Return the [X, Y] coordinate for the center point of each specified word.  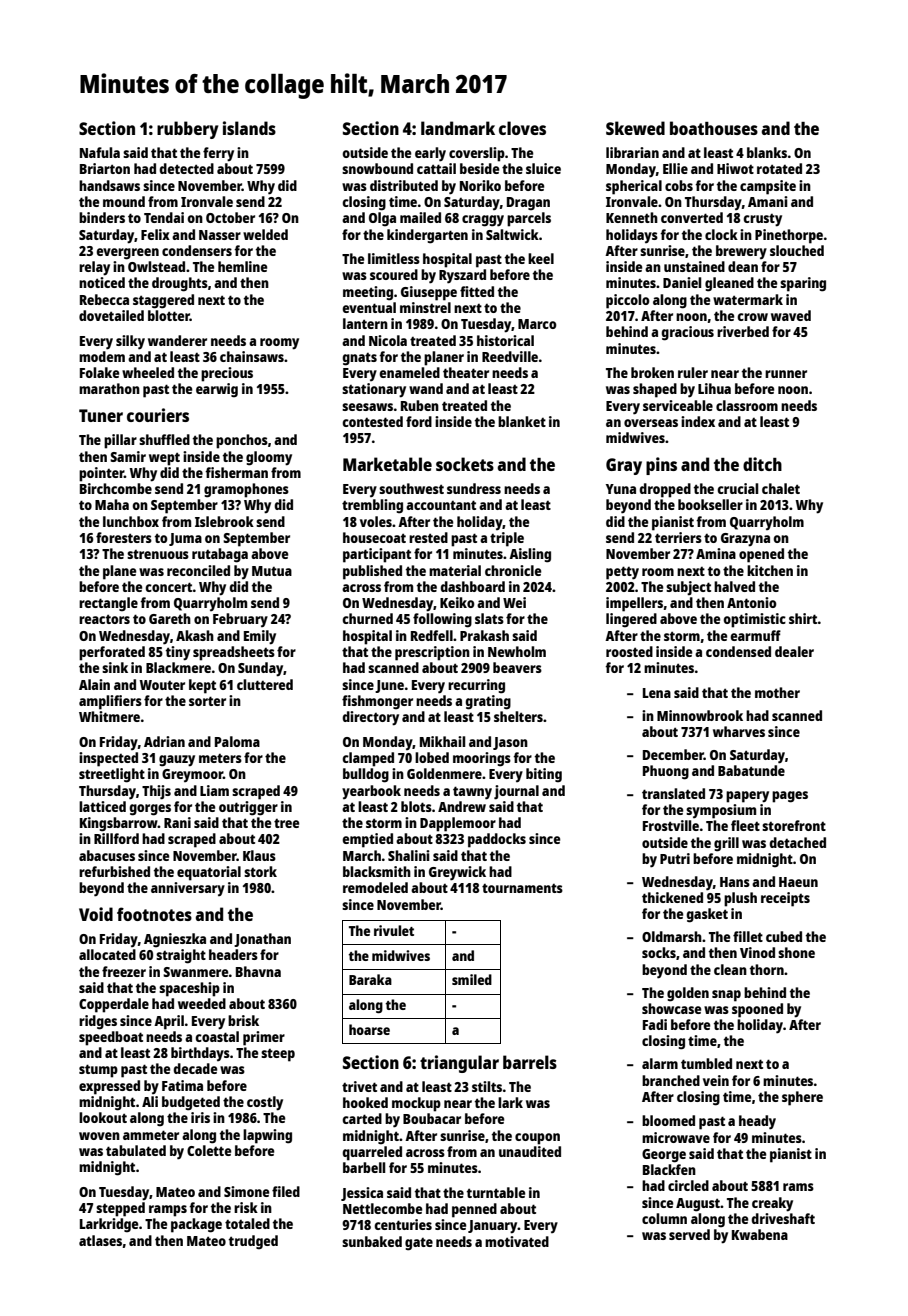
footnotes [154, 914]
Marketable [387, 464]
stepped [120, 1209]
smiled [472, 979]
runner [786, 374]
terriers [678, 537]
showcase [671, 1008]
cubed [784, 936]
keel [541, 258]
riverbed [743, 331]
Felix [155, 234]
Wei [514, 602]
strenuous [158, 554]
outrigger [248, 808]
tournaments [522, 888]
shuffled [164, 439]
